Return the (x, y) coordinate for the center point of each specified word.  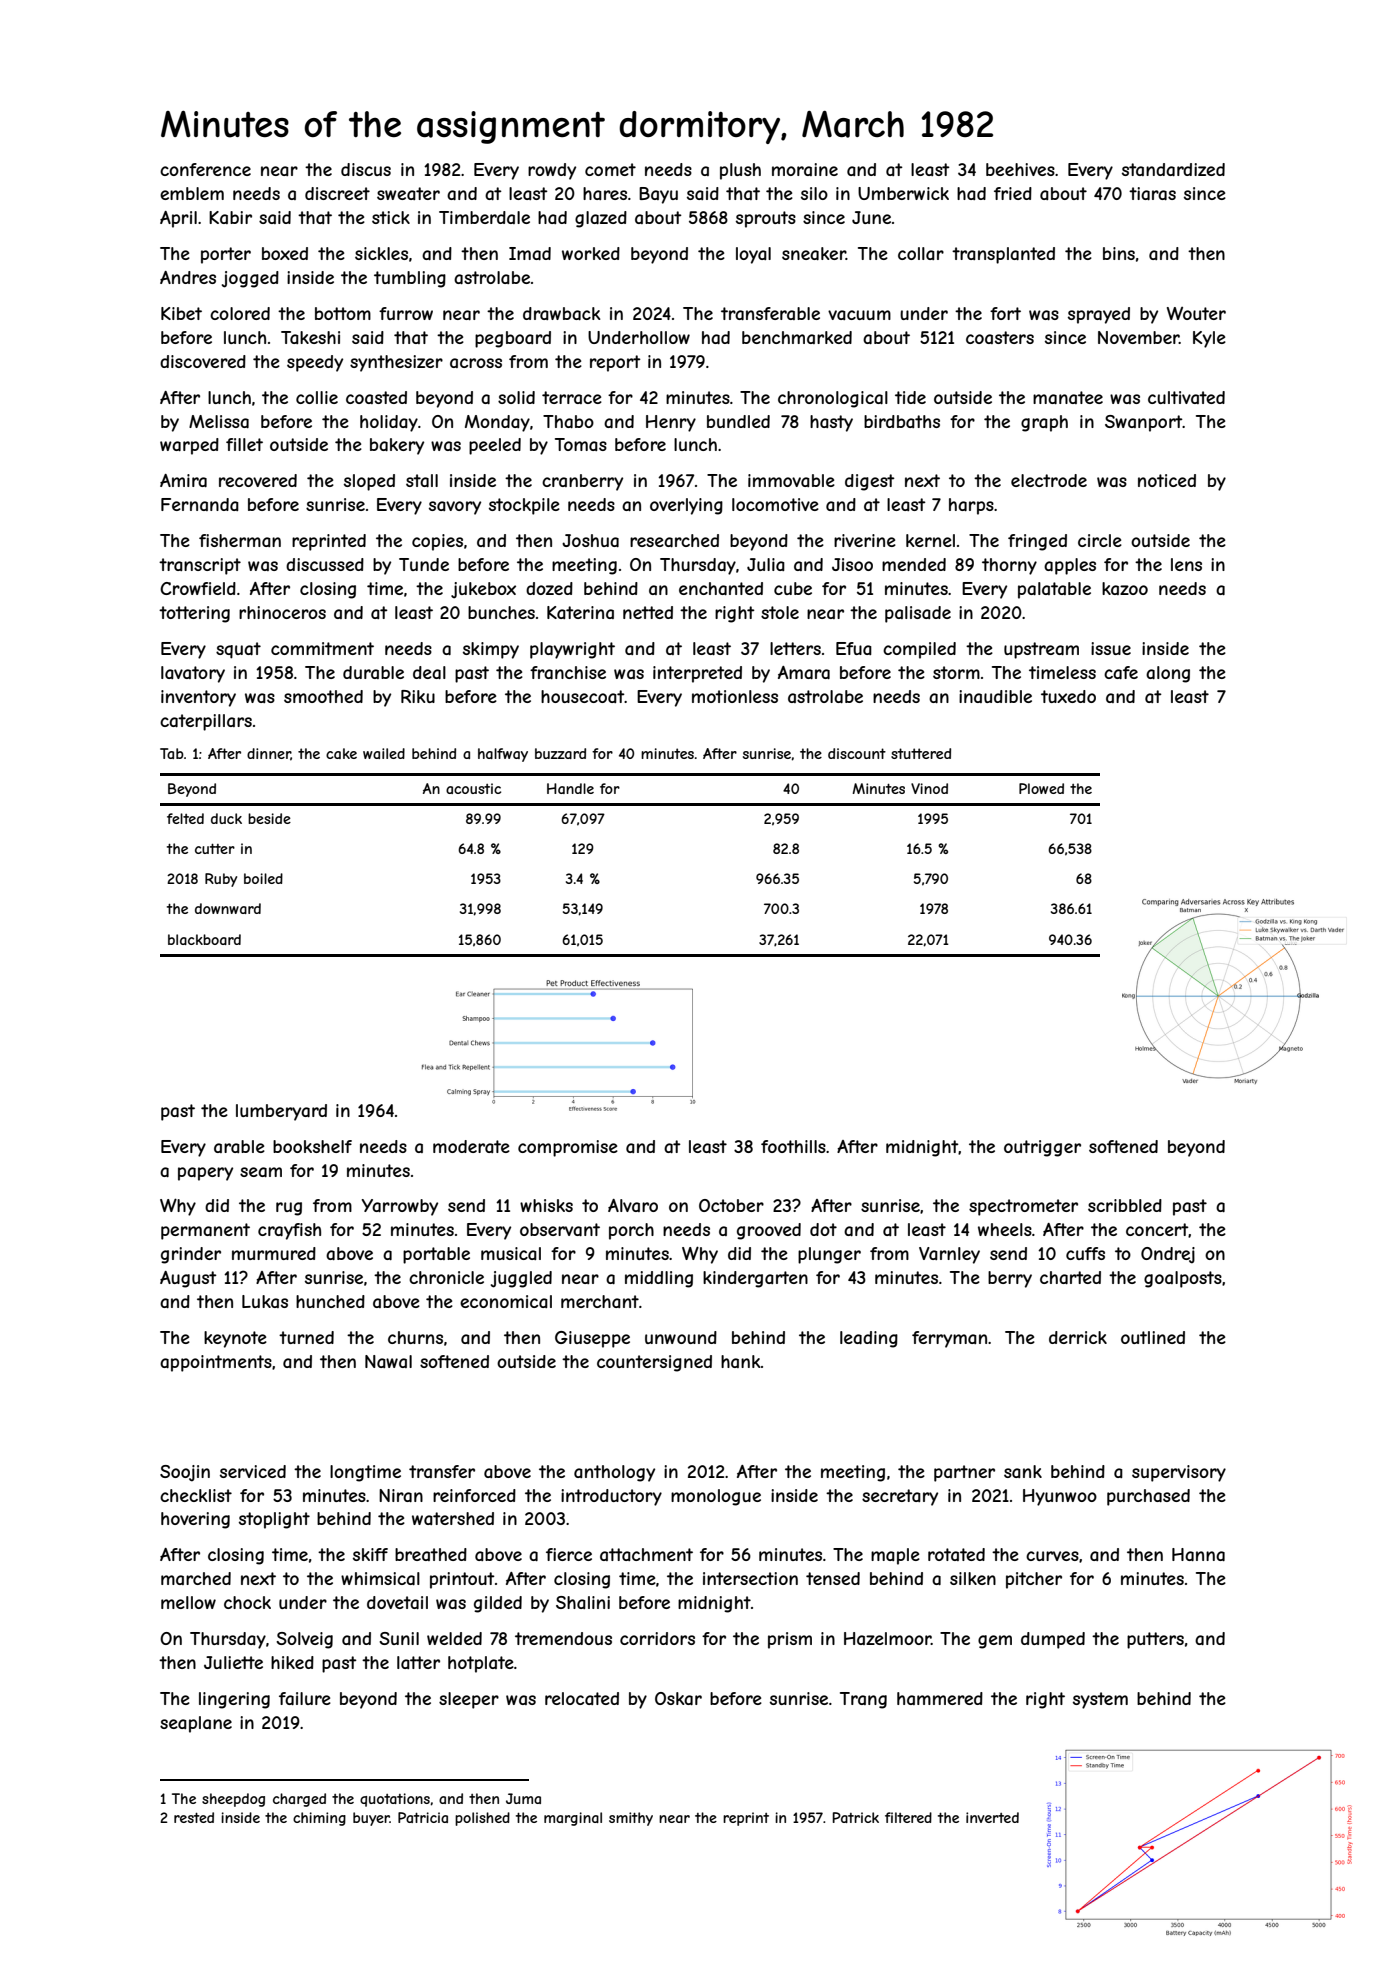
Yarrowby (400, 1207)
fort (1005, 313)
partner (964, 1473)
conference (205, 169)
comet (610, 169)
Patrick (856, 1817)
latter (418, 1662)
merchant (600, 1301)
